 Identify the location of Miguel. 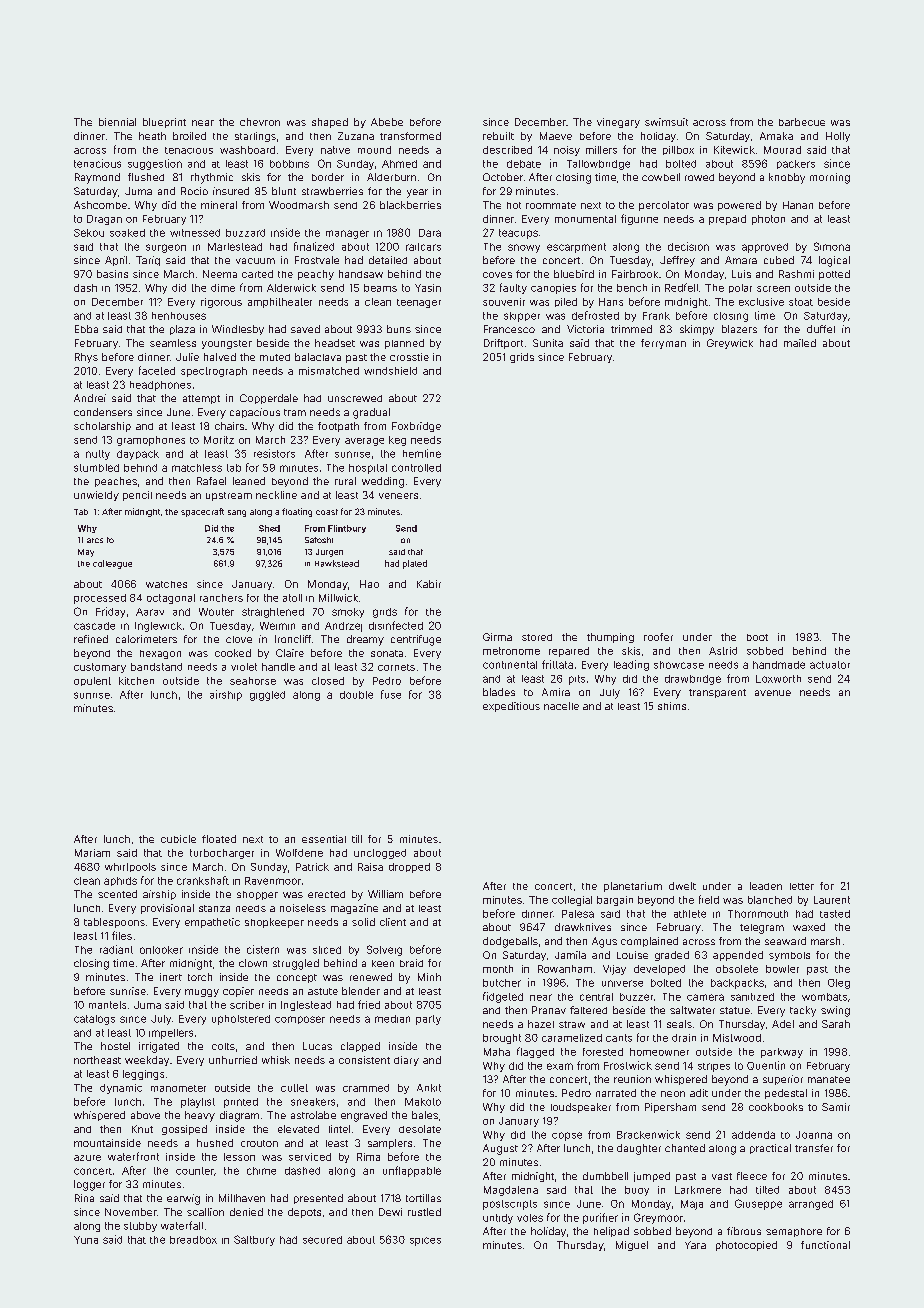
(632, 1246).
